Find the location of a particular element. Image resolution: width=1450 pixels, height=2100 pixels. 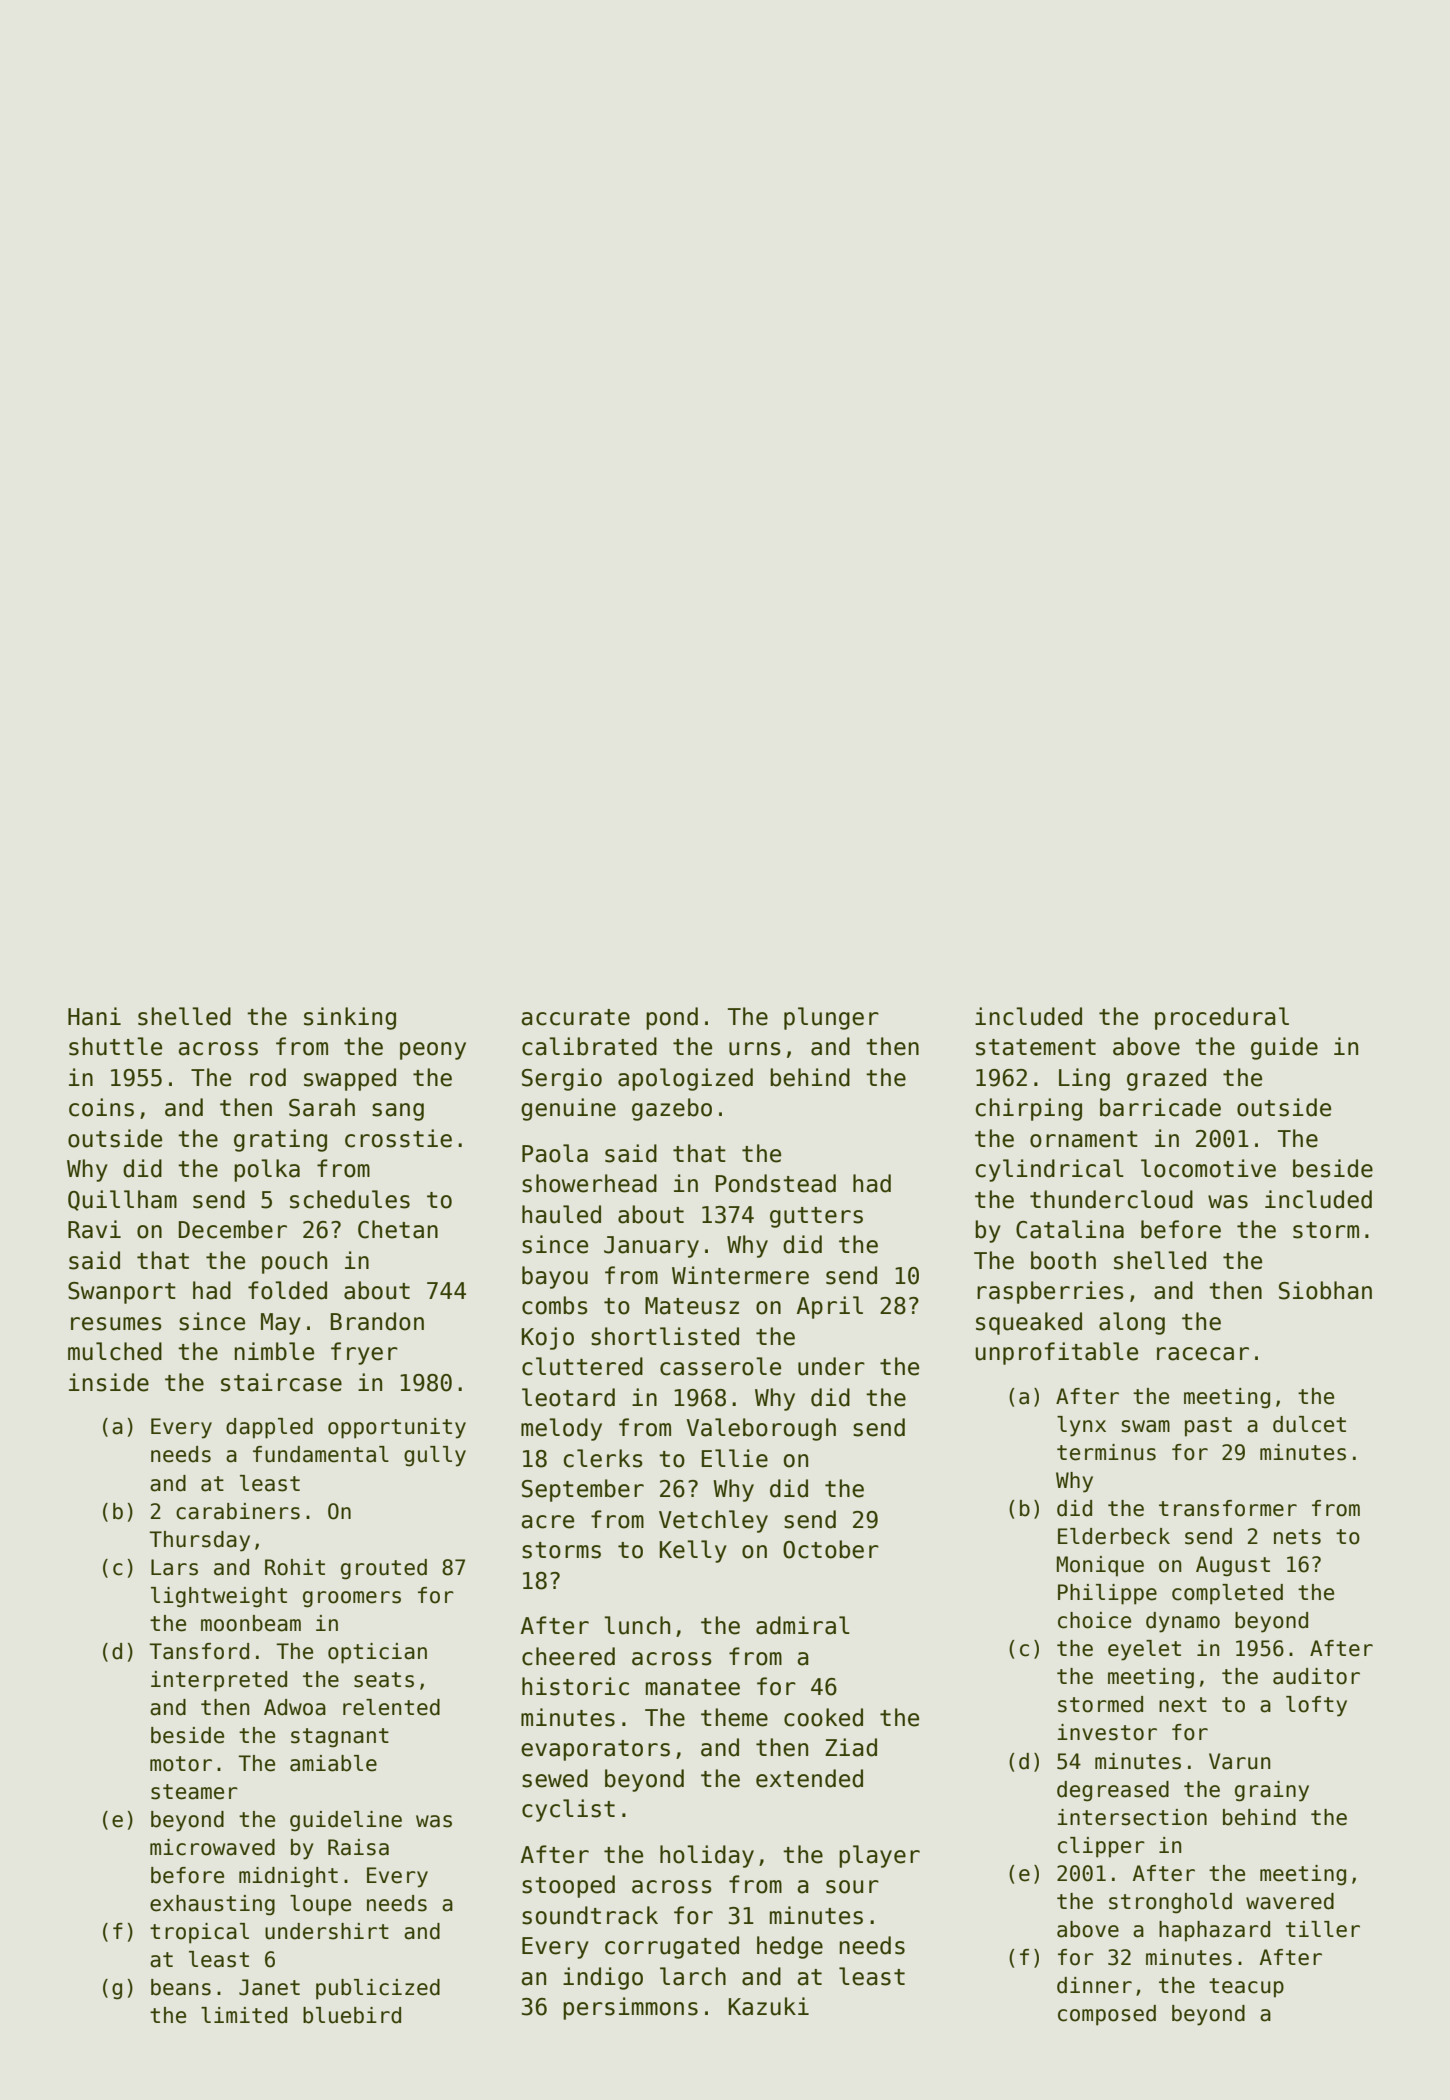

beans is located at coordinates (181, 1987).
